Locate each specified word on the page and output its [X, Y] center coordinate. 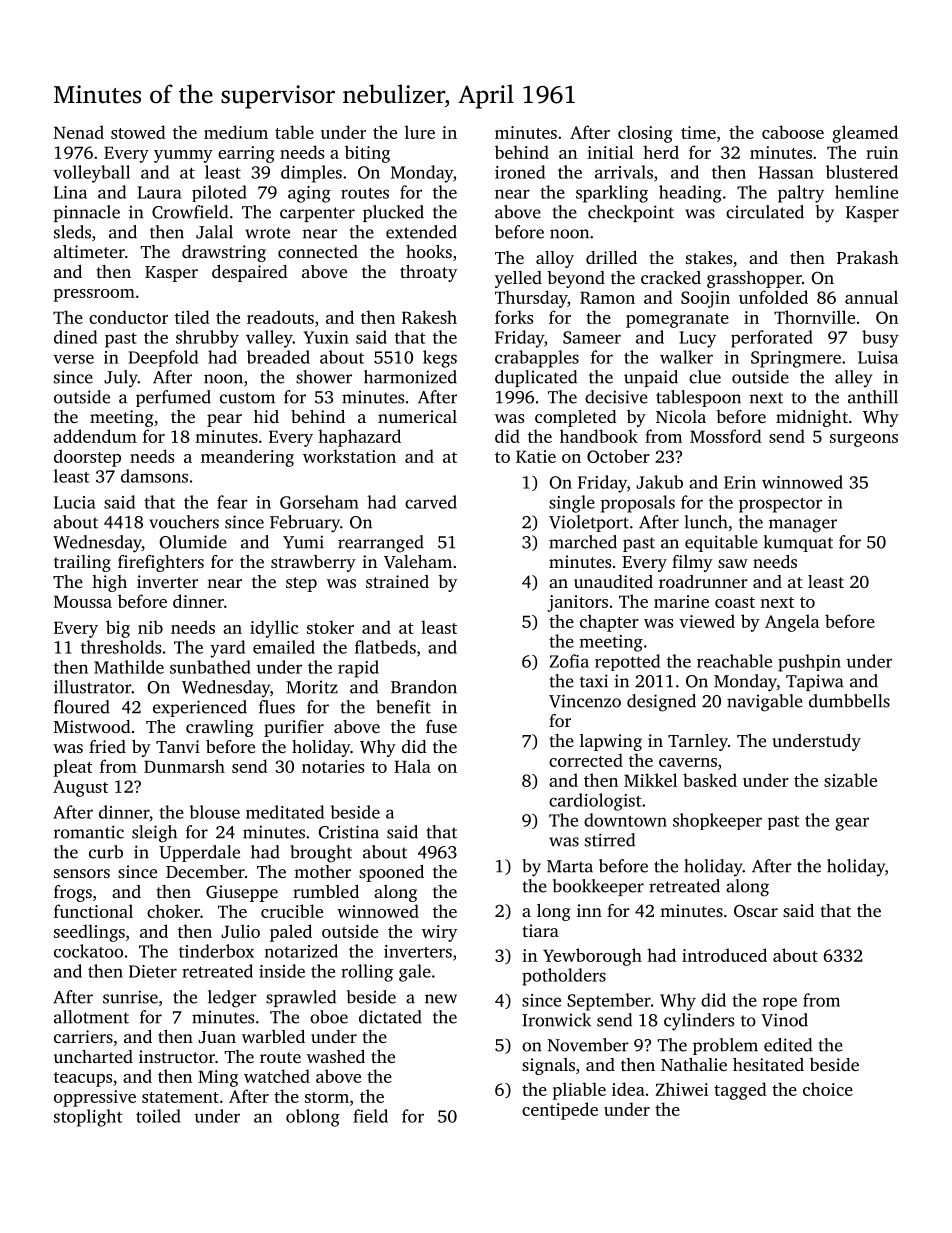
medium [236, 132]
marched [583, 542]
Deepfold [163, 358]
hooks [429, 251]
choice [828, 1089]
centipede [560, 1111]
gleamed [865, 134]
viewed [707, 621]
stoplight [88, 1118]
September [609, 1002]
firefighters [161, 563]
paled [291, 933]
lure [420, 132]
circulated [765, 212]
